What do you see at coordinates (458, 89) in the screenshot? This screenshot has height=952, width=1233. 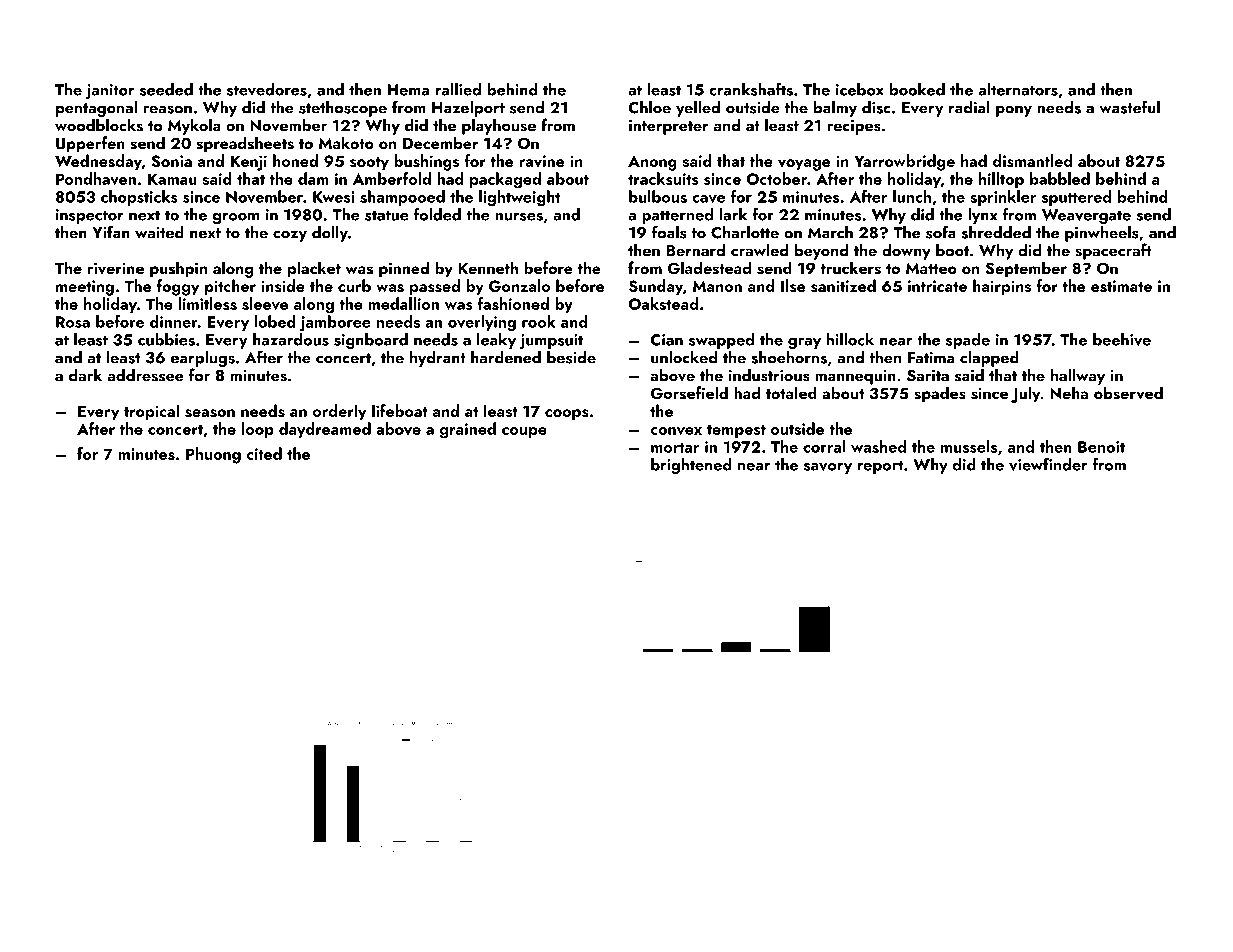 I see `rallied` at bounding box center [458, 89].
